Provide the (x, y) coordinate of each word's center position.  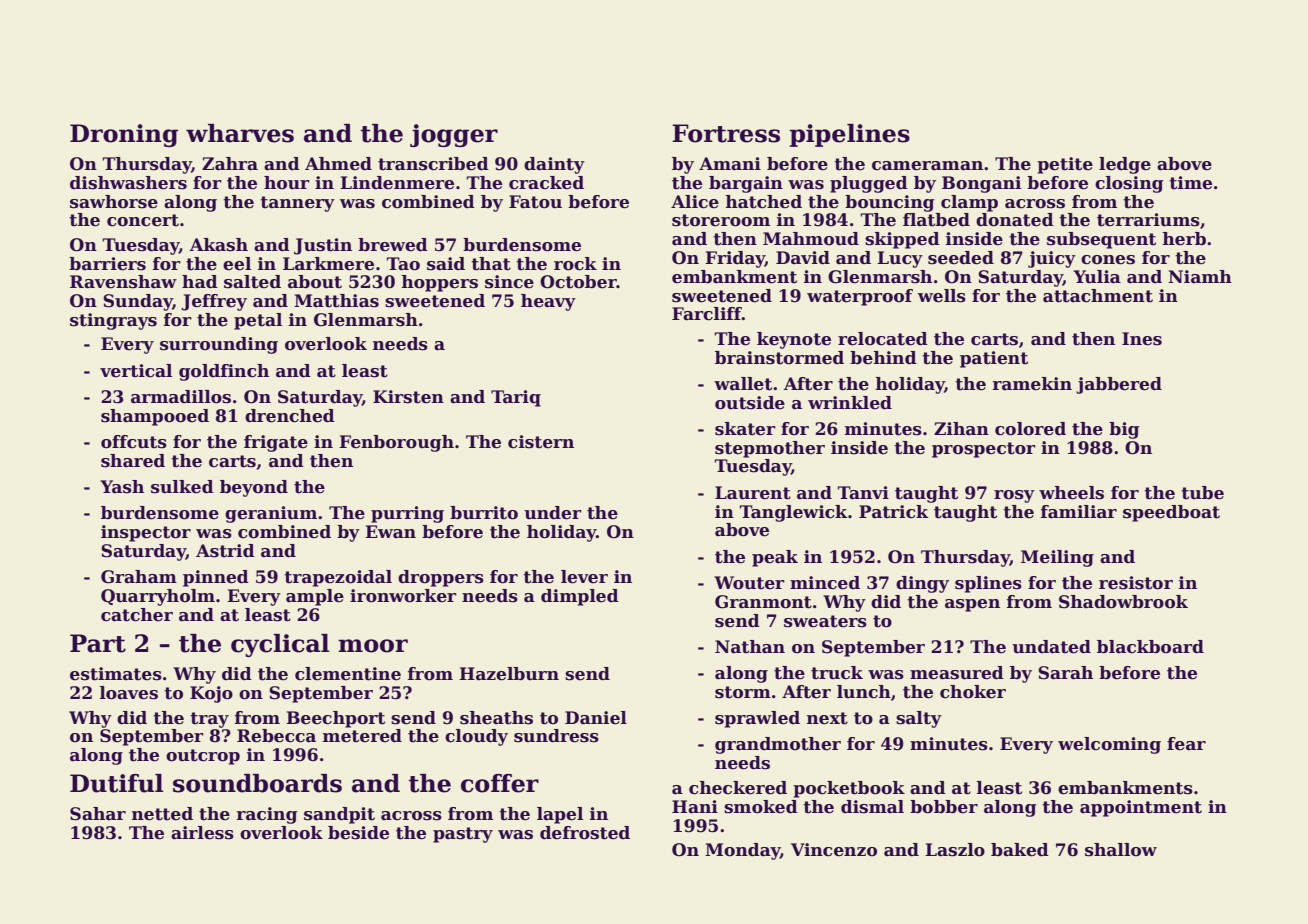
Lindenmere (397, 183)
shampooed (155, 417)
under (553, 513)
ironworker (403, 596)
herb (1184, 239)
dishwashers (128, 183)
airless (202, 833)
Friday (735, 259)
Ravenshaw (123, 282)
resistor (1136, 583)
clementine (348, 674)
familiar (1079, 512)
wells (942, 296)
